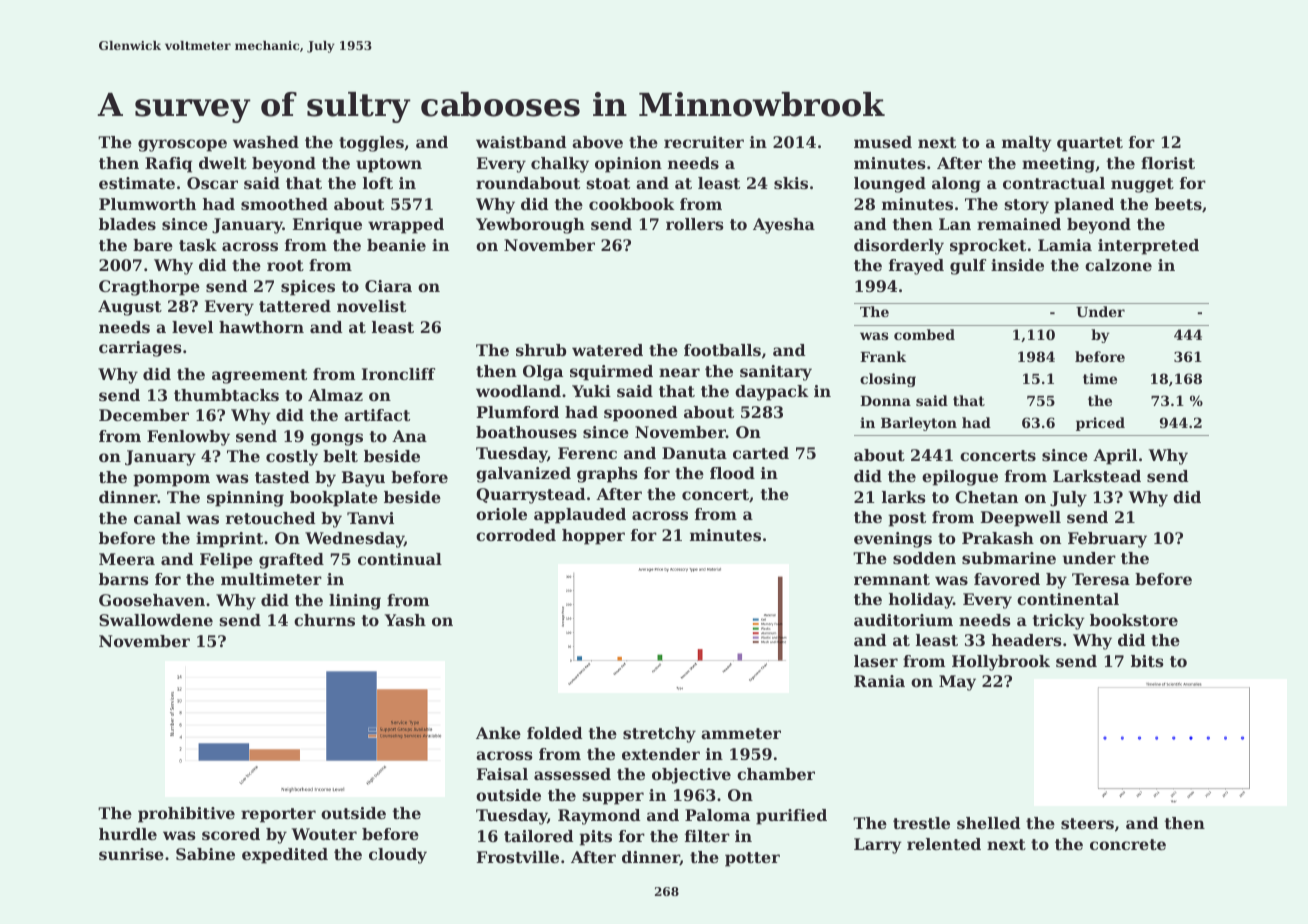 This screenshot has width=1308, height=924. Describe the element at coordinates (127, 559) in the screenshot. I see `Meera` at that location.
